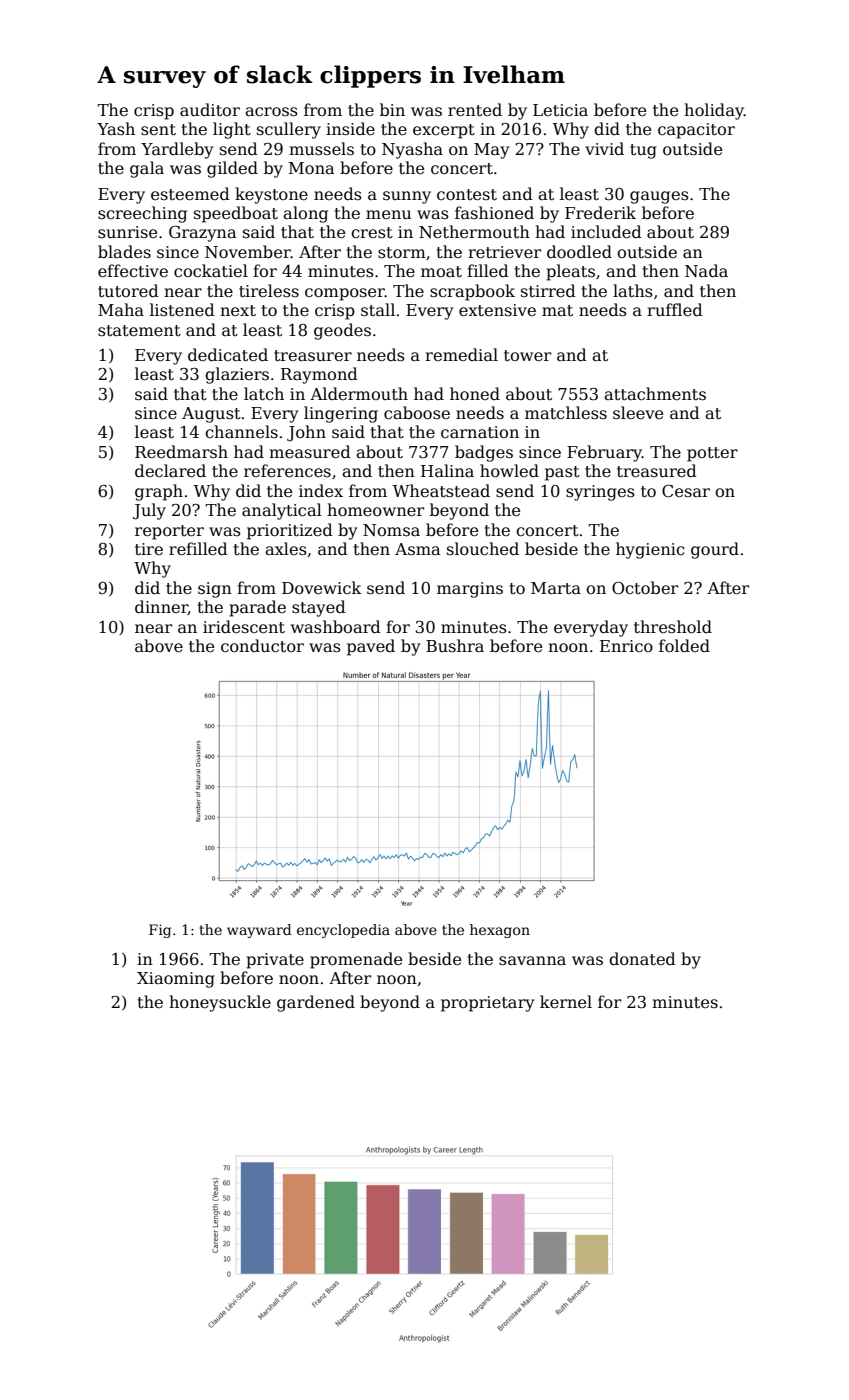 This screenshot has height=1400, width=849. Describe the element at coordinates (392, 109) in the screenshot. I see `bin` at that location.
